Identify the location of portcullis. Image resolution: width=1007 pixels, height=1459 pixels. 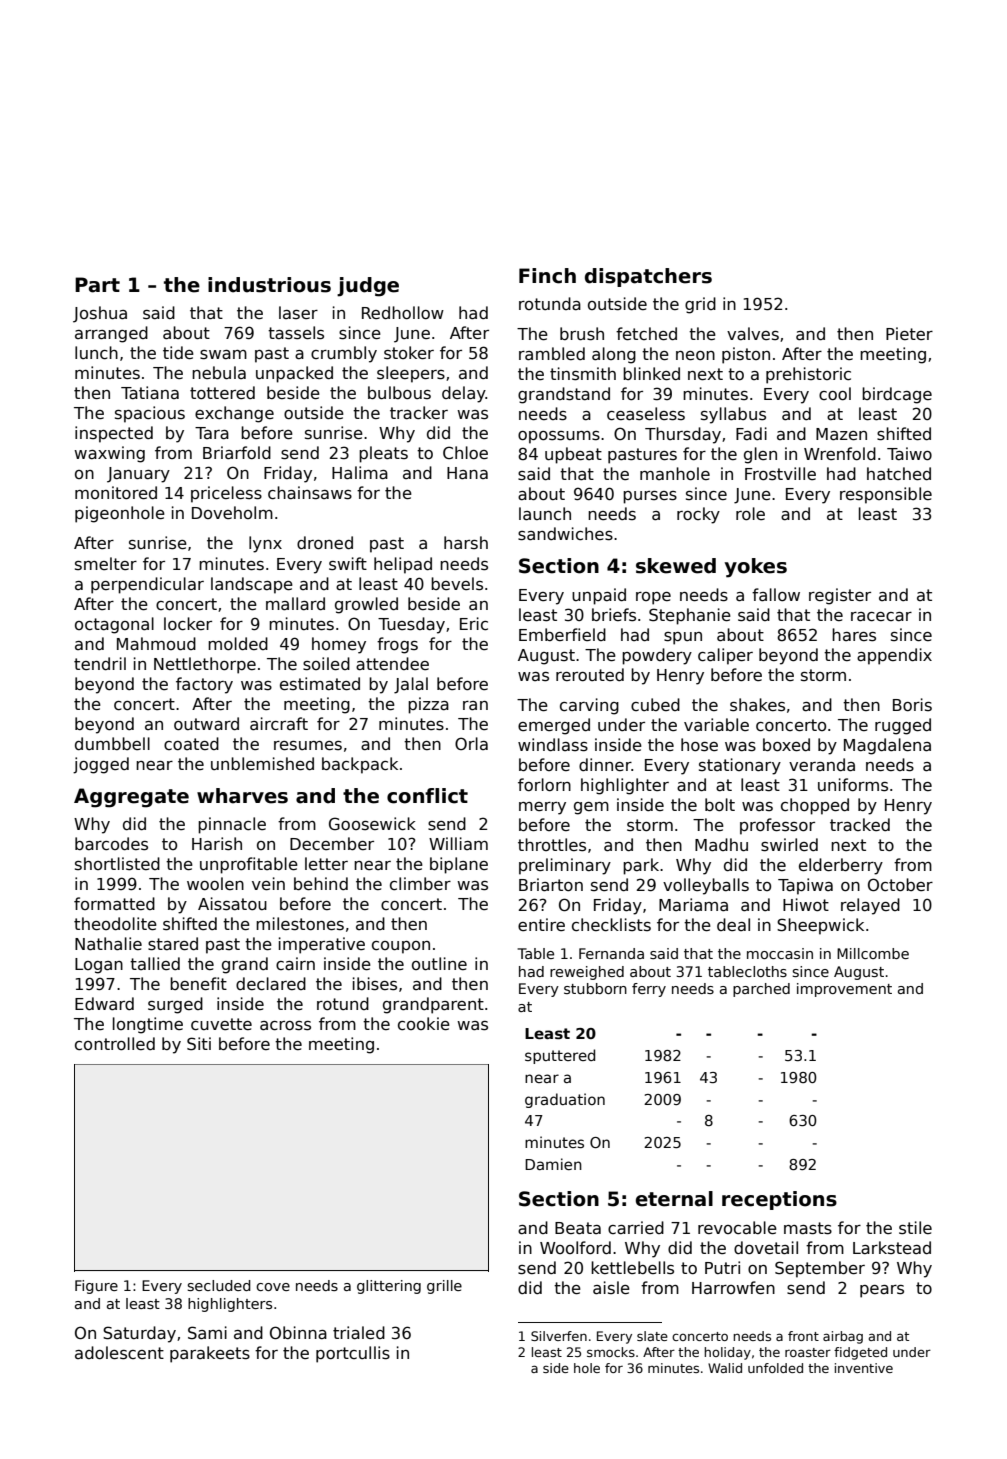
(353, 1354).
